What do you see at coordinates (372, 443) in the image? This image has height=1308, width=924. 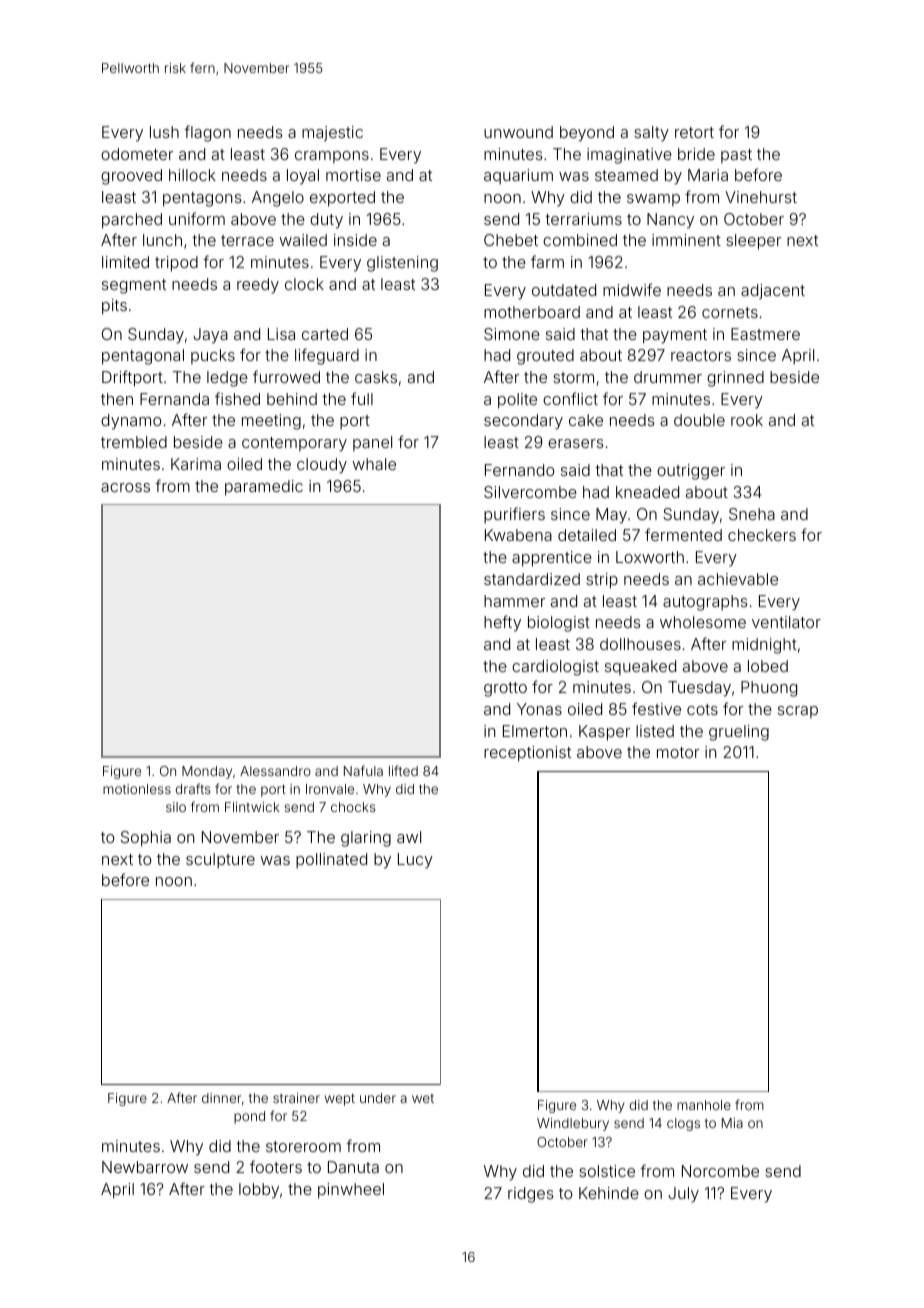 I see `panel` at bounding box center [372, 443].
